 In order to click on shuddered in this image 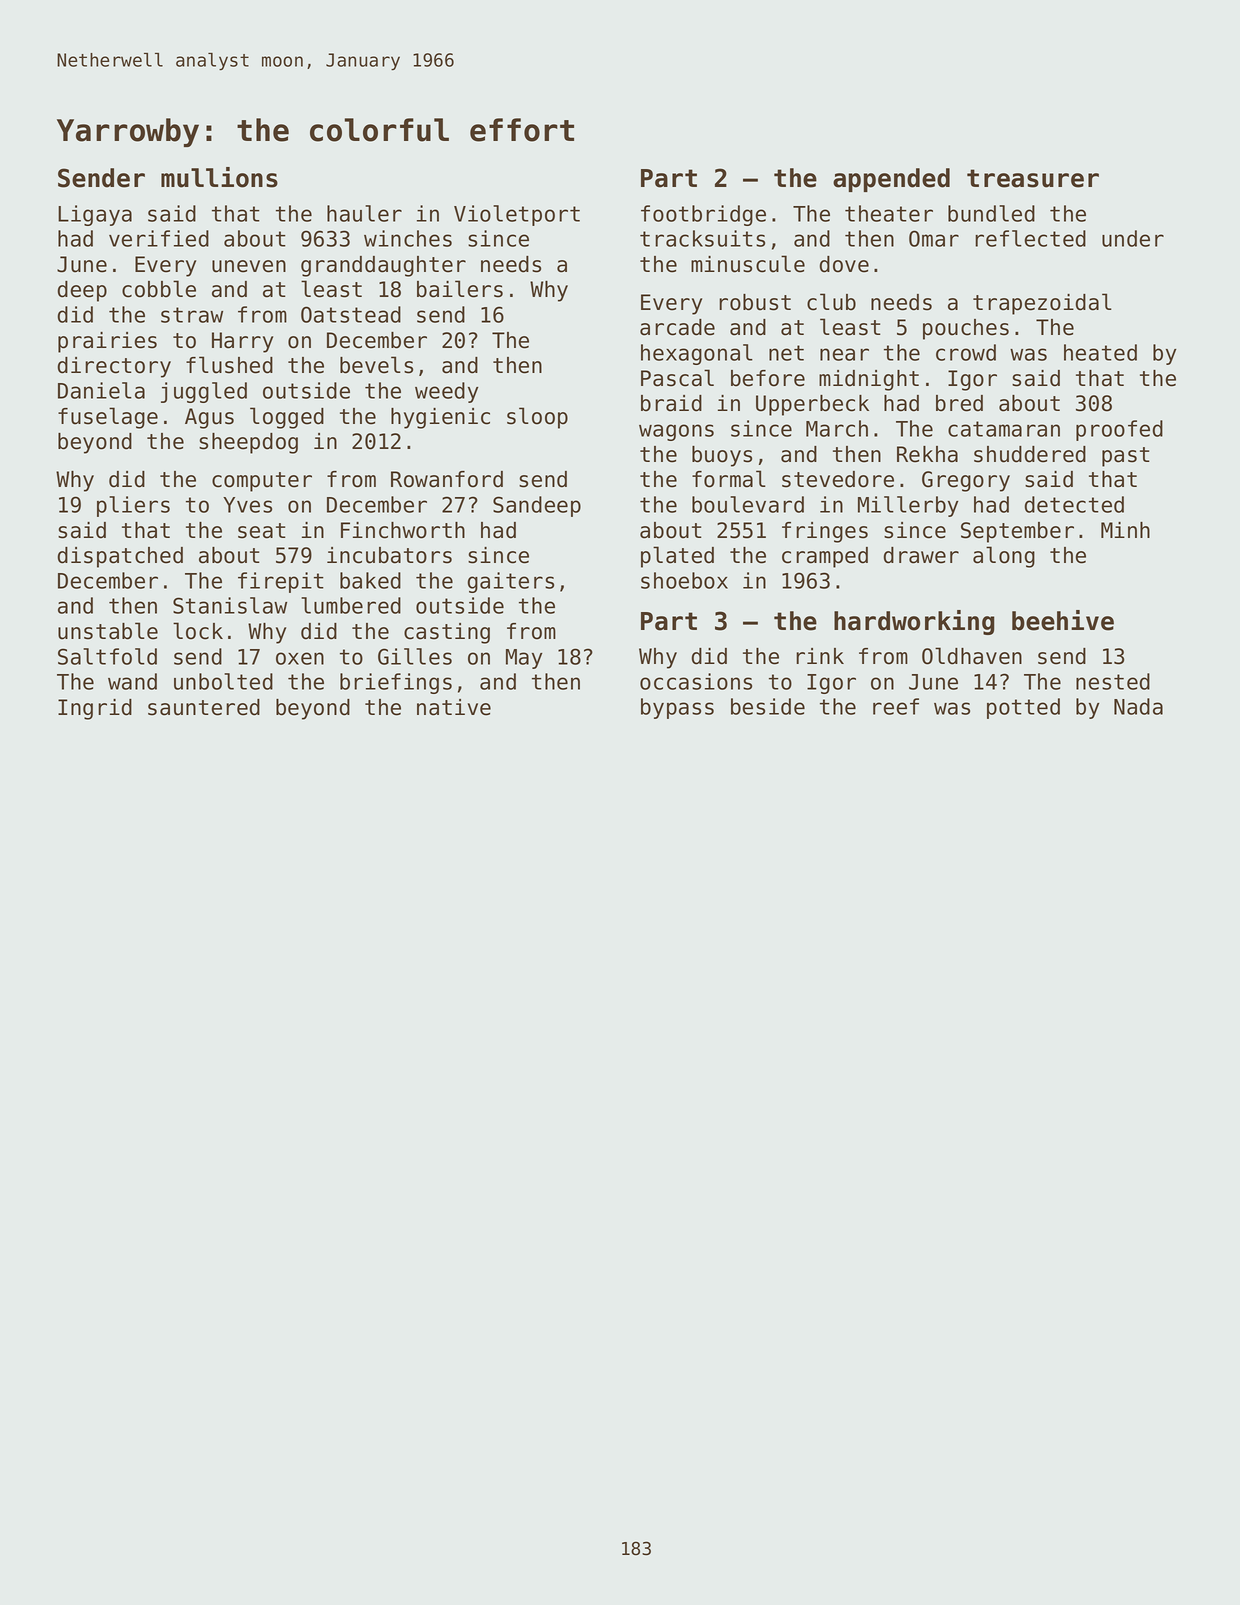, I will do `click(1030, 454)`.
